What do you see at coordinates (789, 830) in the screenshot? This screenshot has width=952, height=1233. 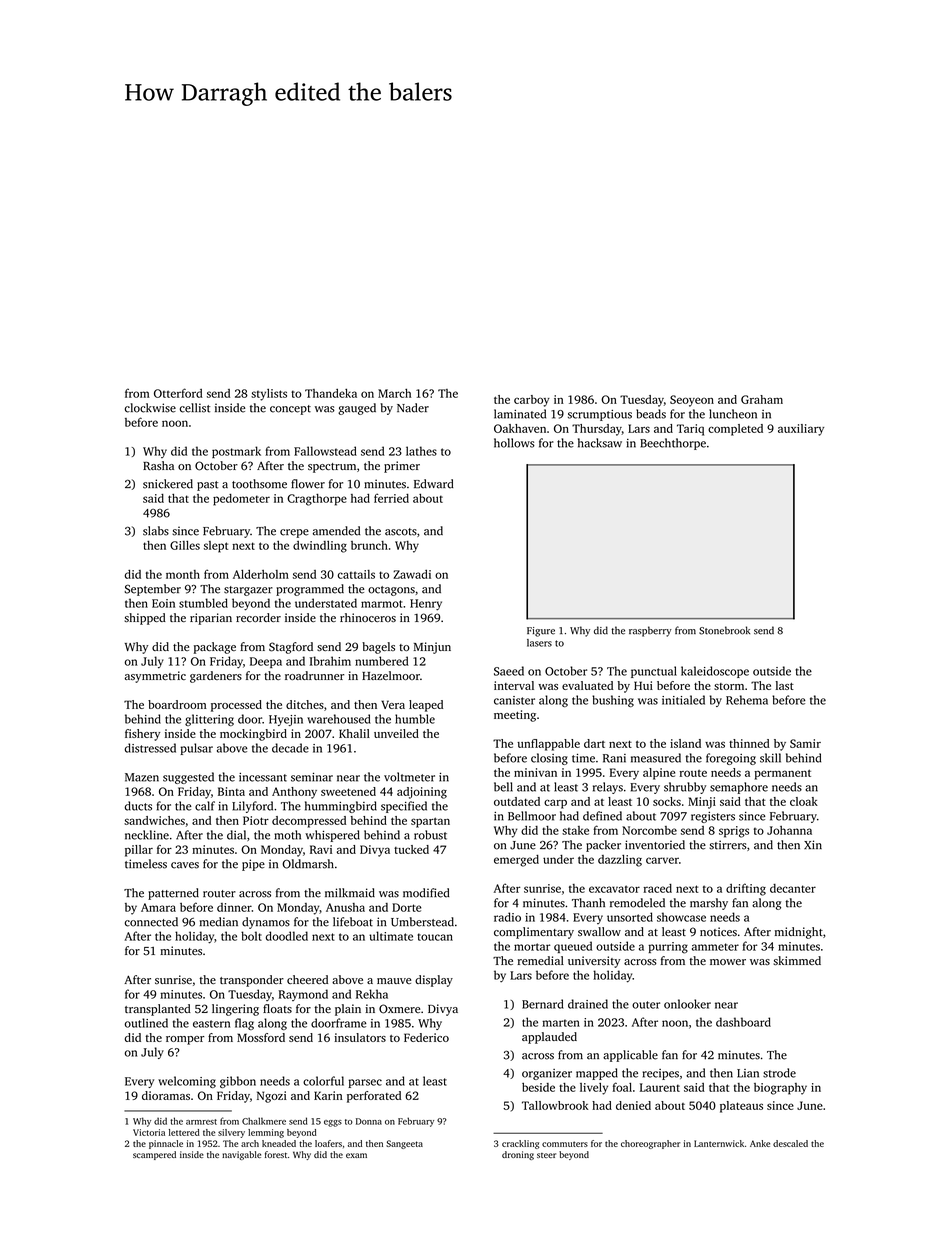 I see `Johanna` at bounding box center [789, 830].
